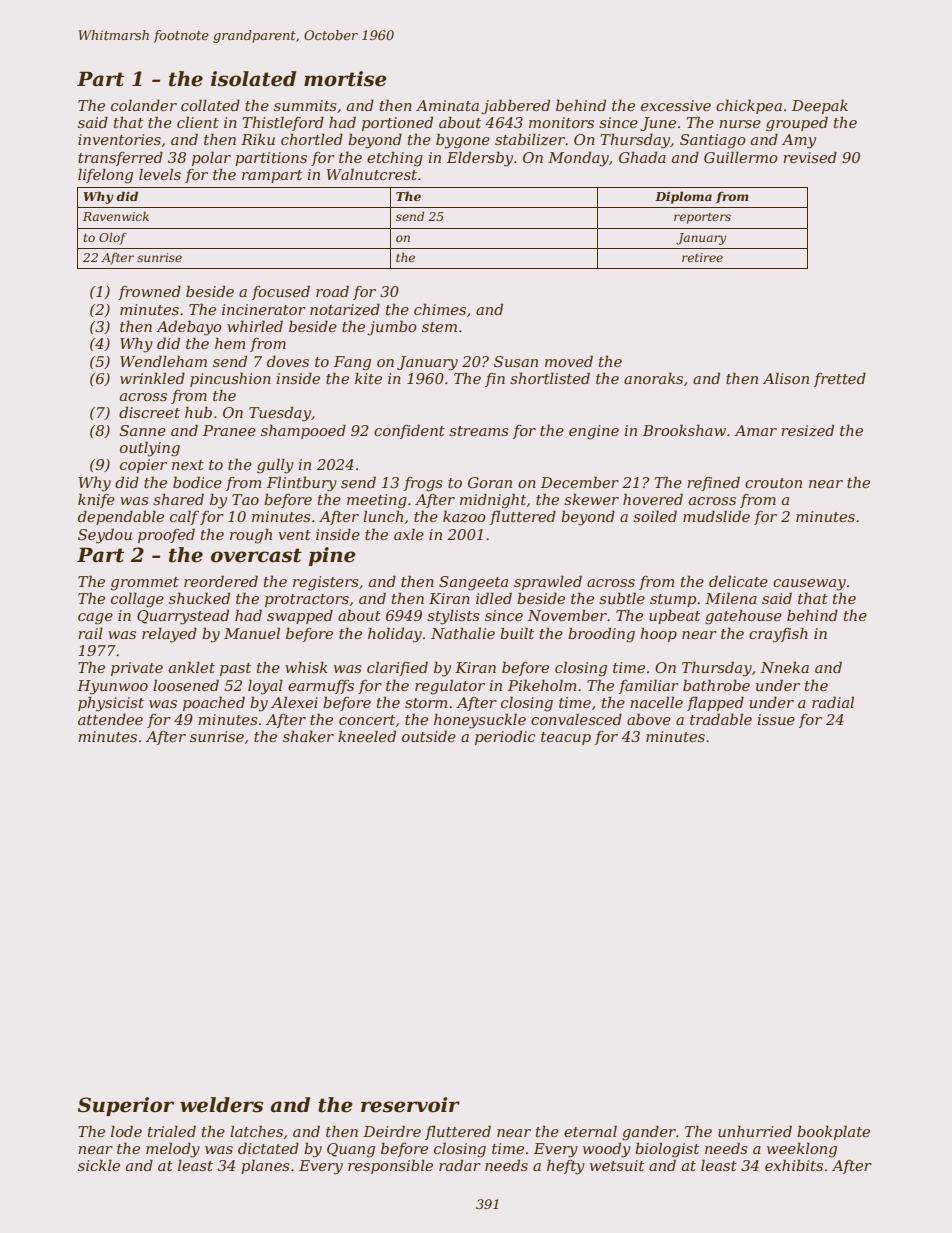 Image resolution: width=952 pixels, height=1233 pixels. What do you see at coordinates (493, 501) in the screenshot?
I see `midnight` at bounding box center [493, 501].
